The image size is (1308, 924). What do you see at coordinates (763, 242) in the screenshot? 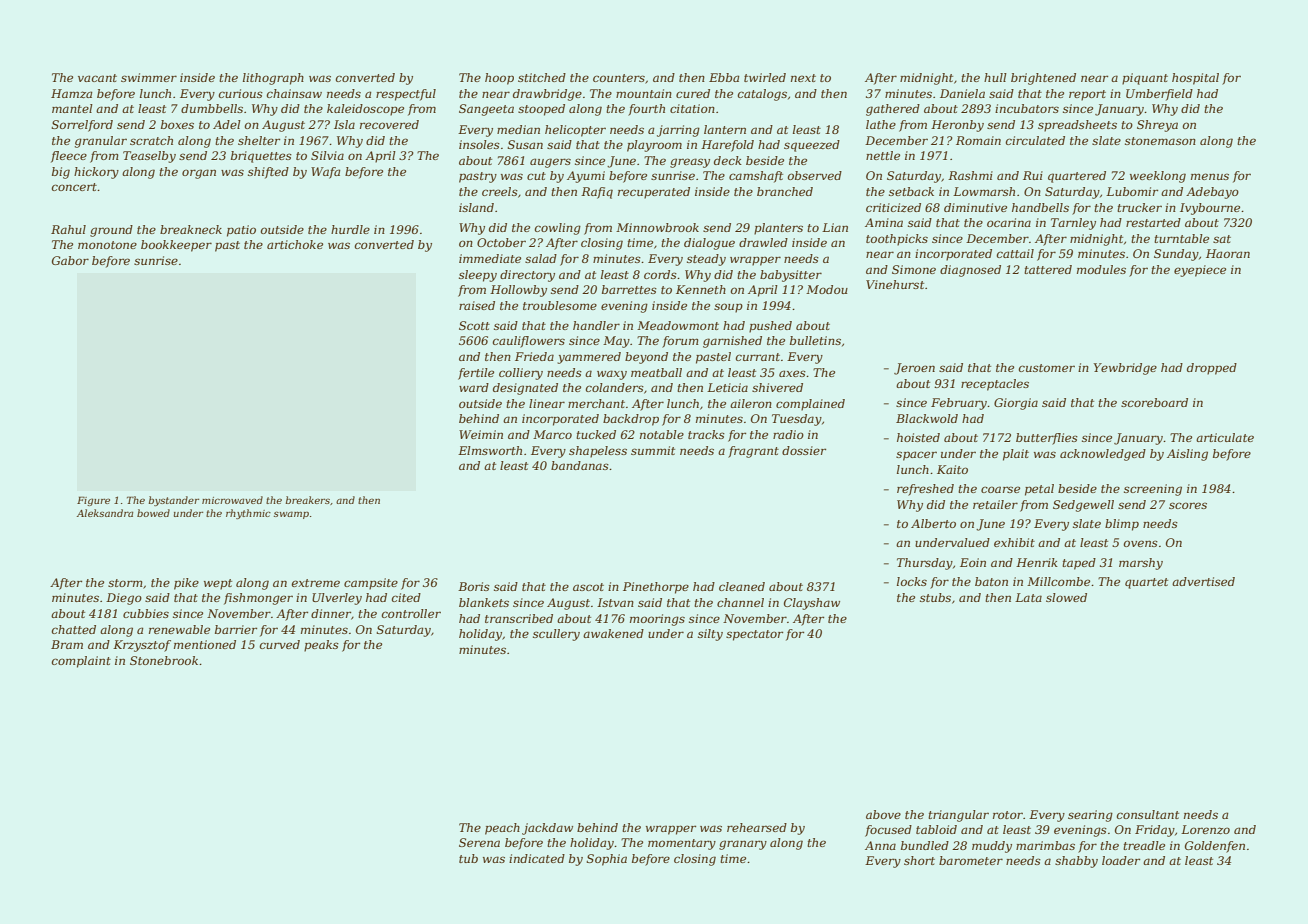
I see `drawled` at bounding box center [763, 242].
